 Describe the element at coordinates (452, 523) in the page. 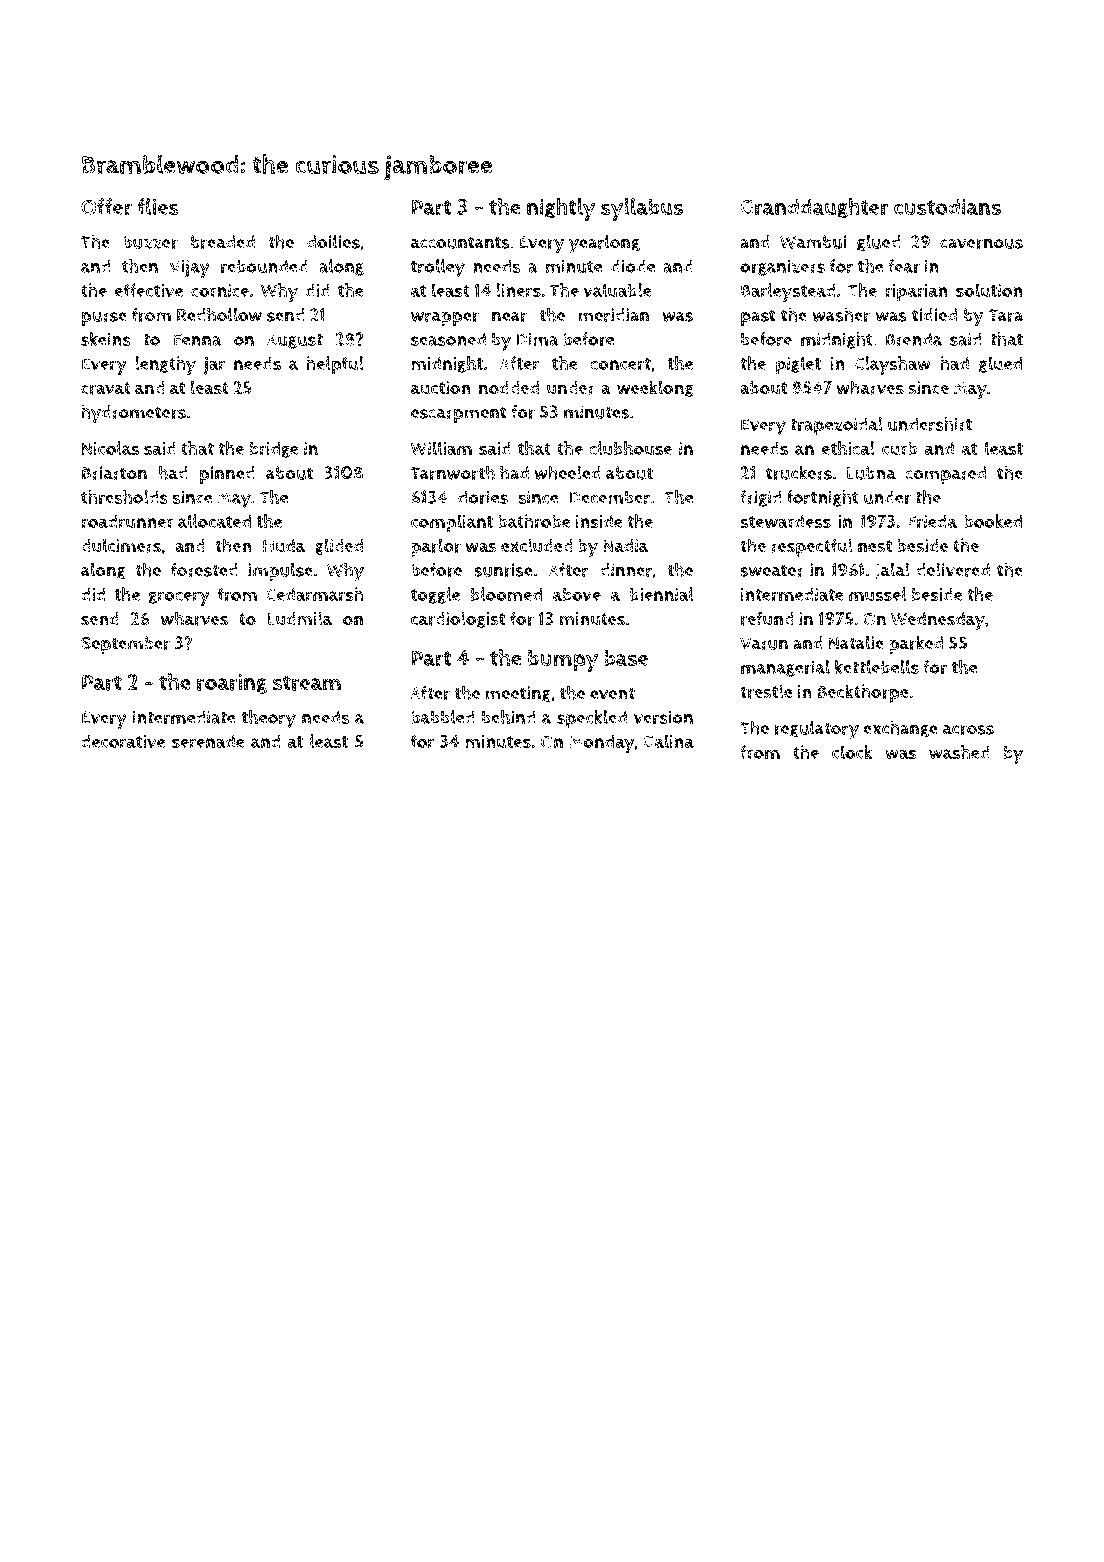

I see `compliant` at that location.
